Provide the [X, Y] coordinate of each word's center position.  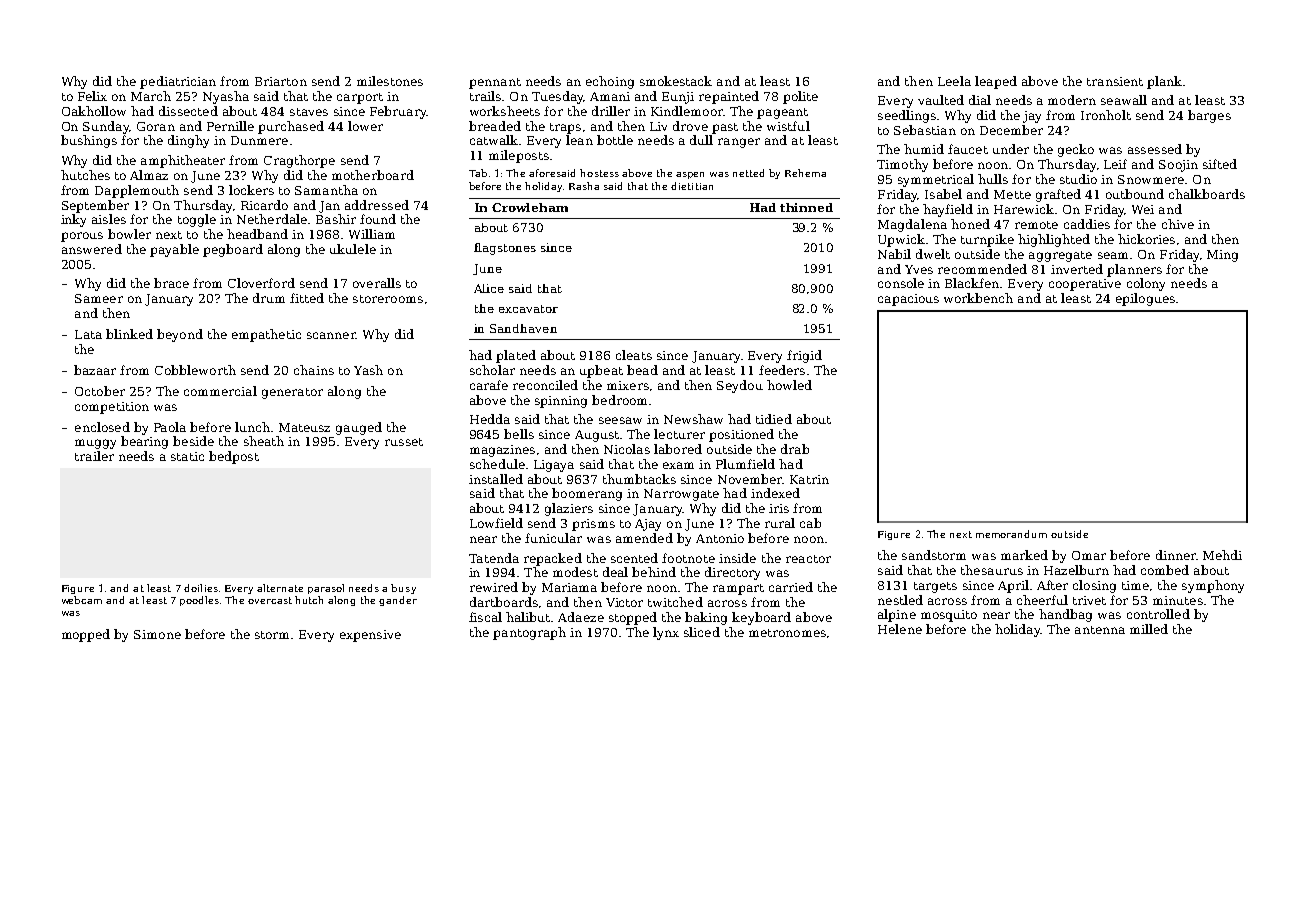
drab [795, 449]
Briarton [281, 81]
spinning [561, 402]
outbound [1135, 194]
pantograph [529, 633]
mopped [86, 635]
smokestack [676, 81]
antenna [1100, 630]
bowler [129, 234]
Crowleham [530, 207]
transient [1115, 81]
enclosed [102, 427]
